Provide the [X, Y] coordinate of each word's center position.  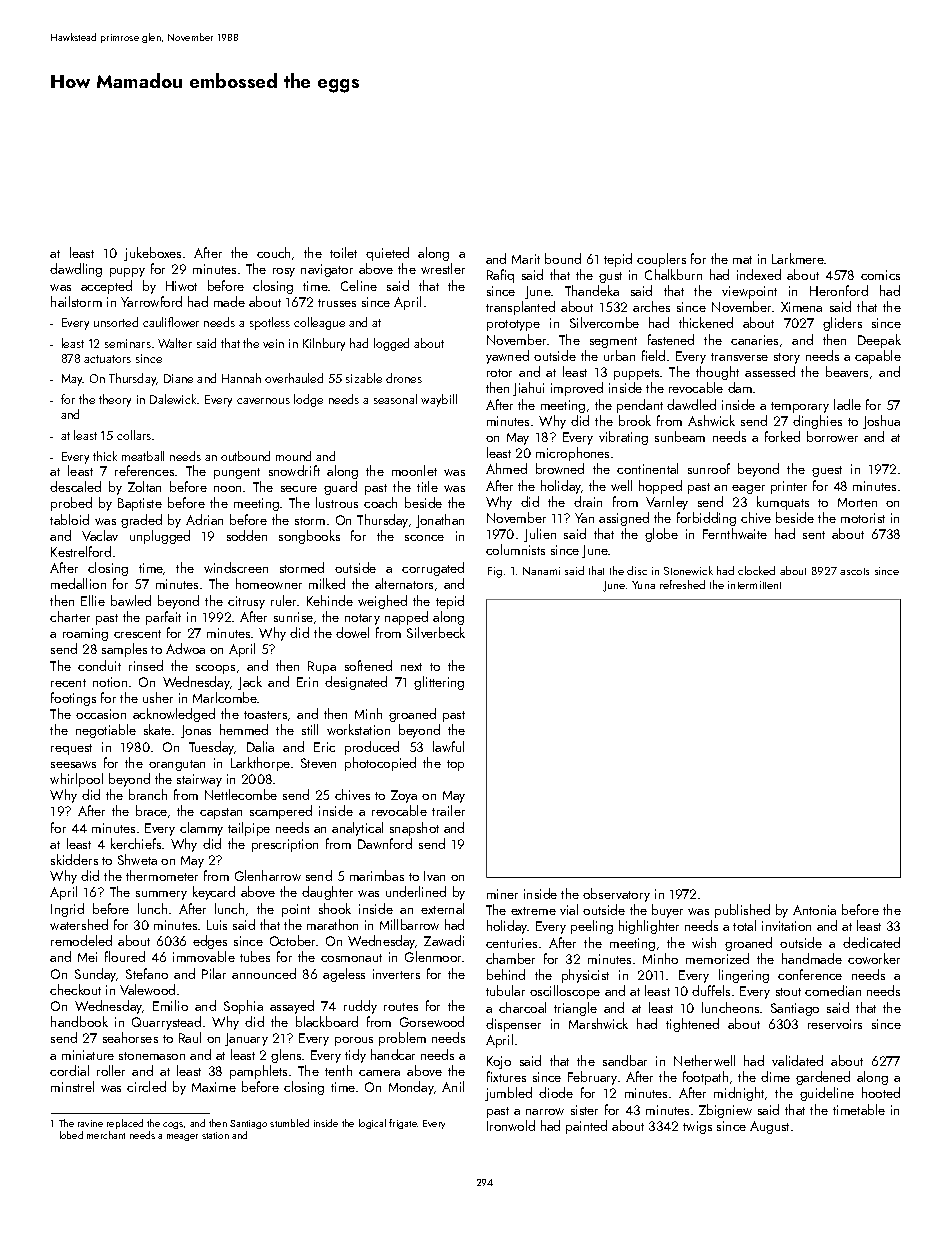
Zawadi [444, 940]
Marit [526, 259]
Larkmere [798, 258]
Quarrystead [166, 1023]
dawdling [76, 270]
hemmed [244, 729]
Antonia [814, 910]
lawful [448, 746]
